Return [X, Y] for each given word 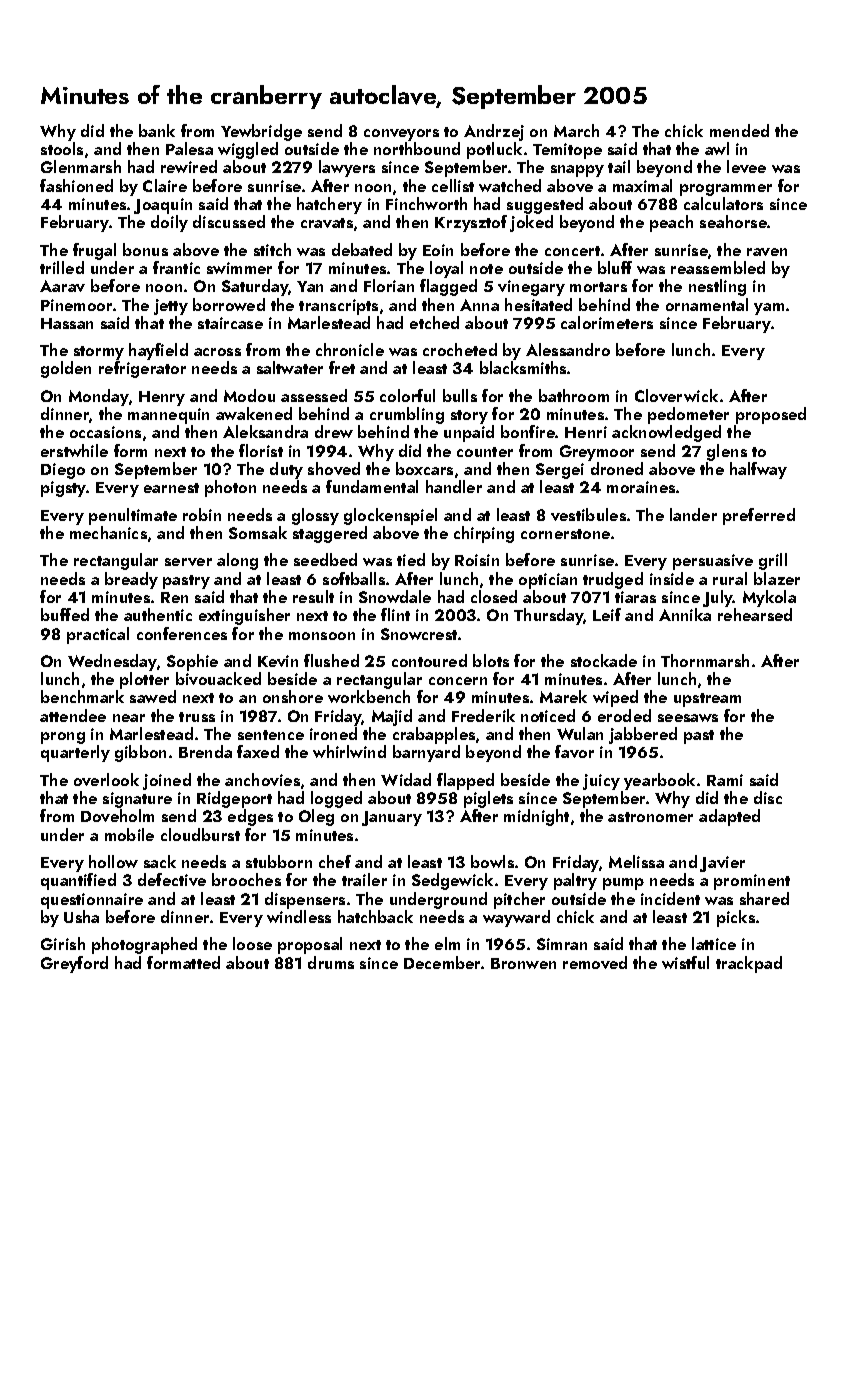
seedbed [325, 559]
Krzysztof [471, 223]
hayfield [158, 351]
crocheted [460, 349]
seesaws [688, 718]
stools [62, 148]
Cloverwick [676, 395]
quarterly [75, 753]
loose [252, 943]
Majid [392, 717]
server [188, 562]
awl [717, 148]
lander [693, 514]
